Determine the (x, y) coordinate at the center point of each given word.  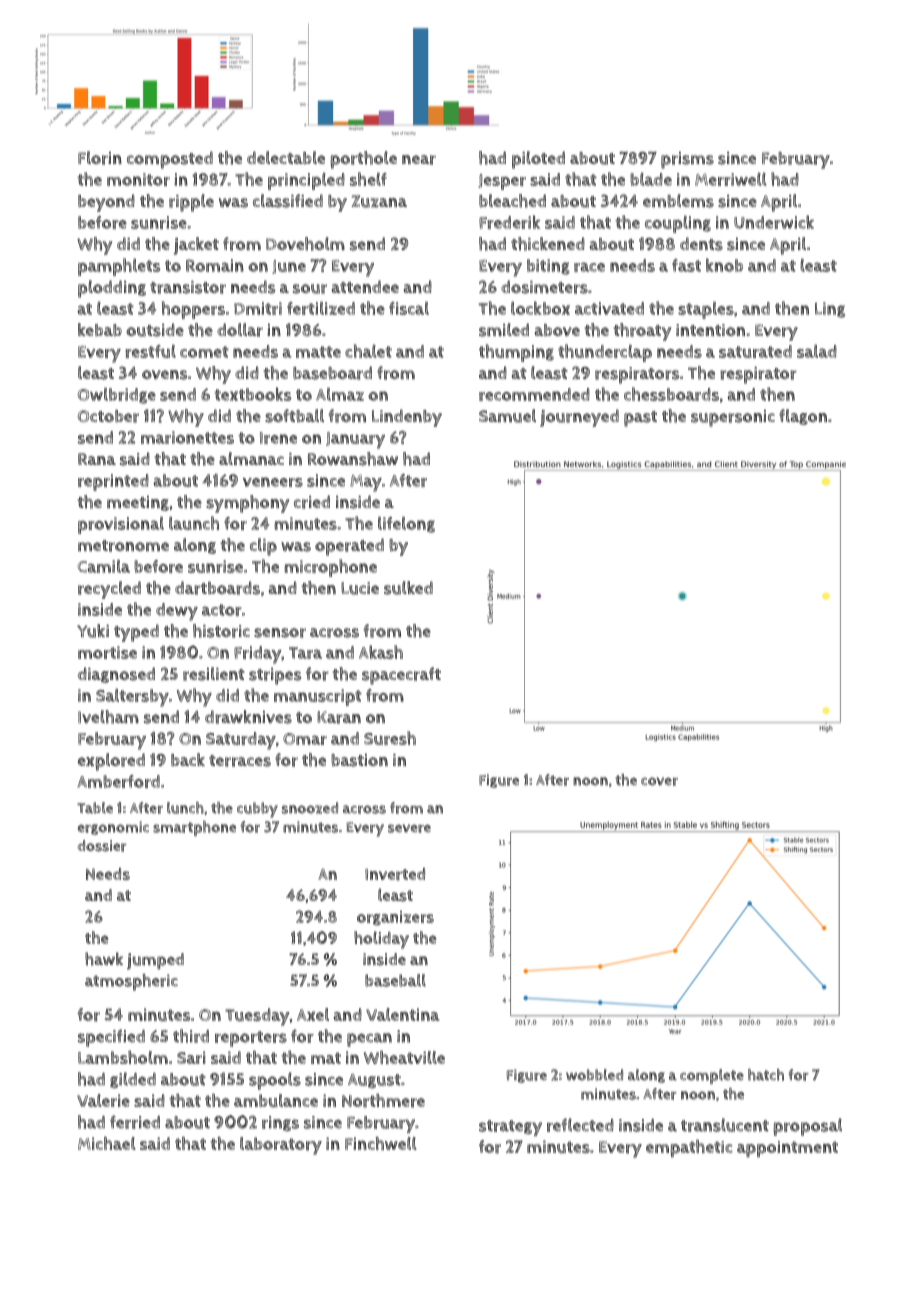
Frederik (509, 222)
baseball (395, 980)
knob (724, 265)
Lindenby (407, 418)
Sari (191, 1057)
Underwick (774, 222)
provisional (121, 525)
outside (155, 330)
